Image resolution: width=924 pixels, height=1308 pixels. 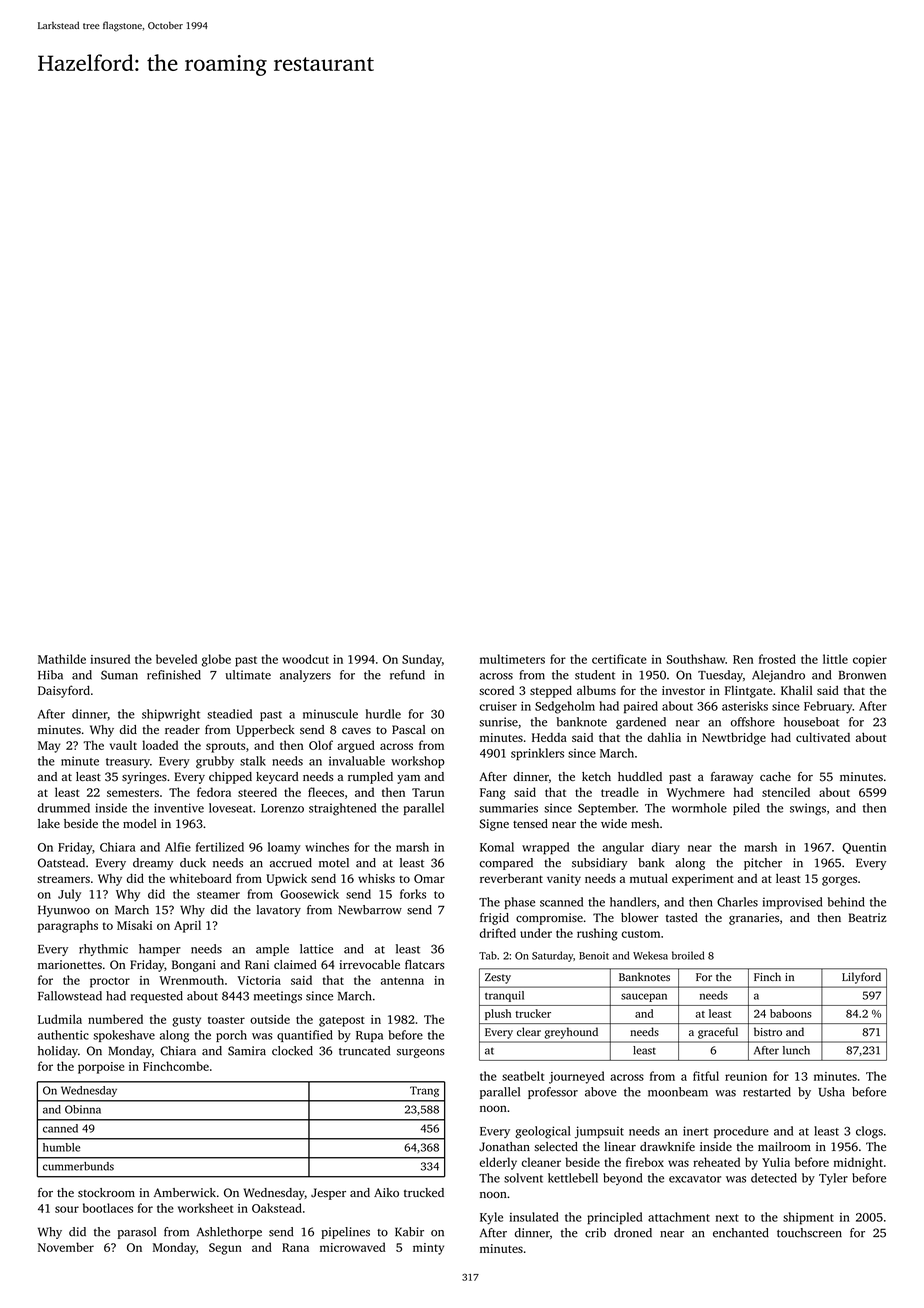 I want to click on hurdle, so click(x=383, y=714).
